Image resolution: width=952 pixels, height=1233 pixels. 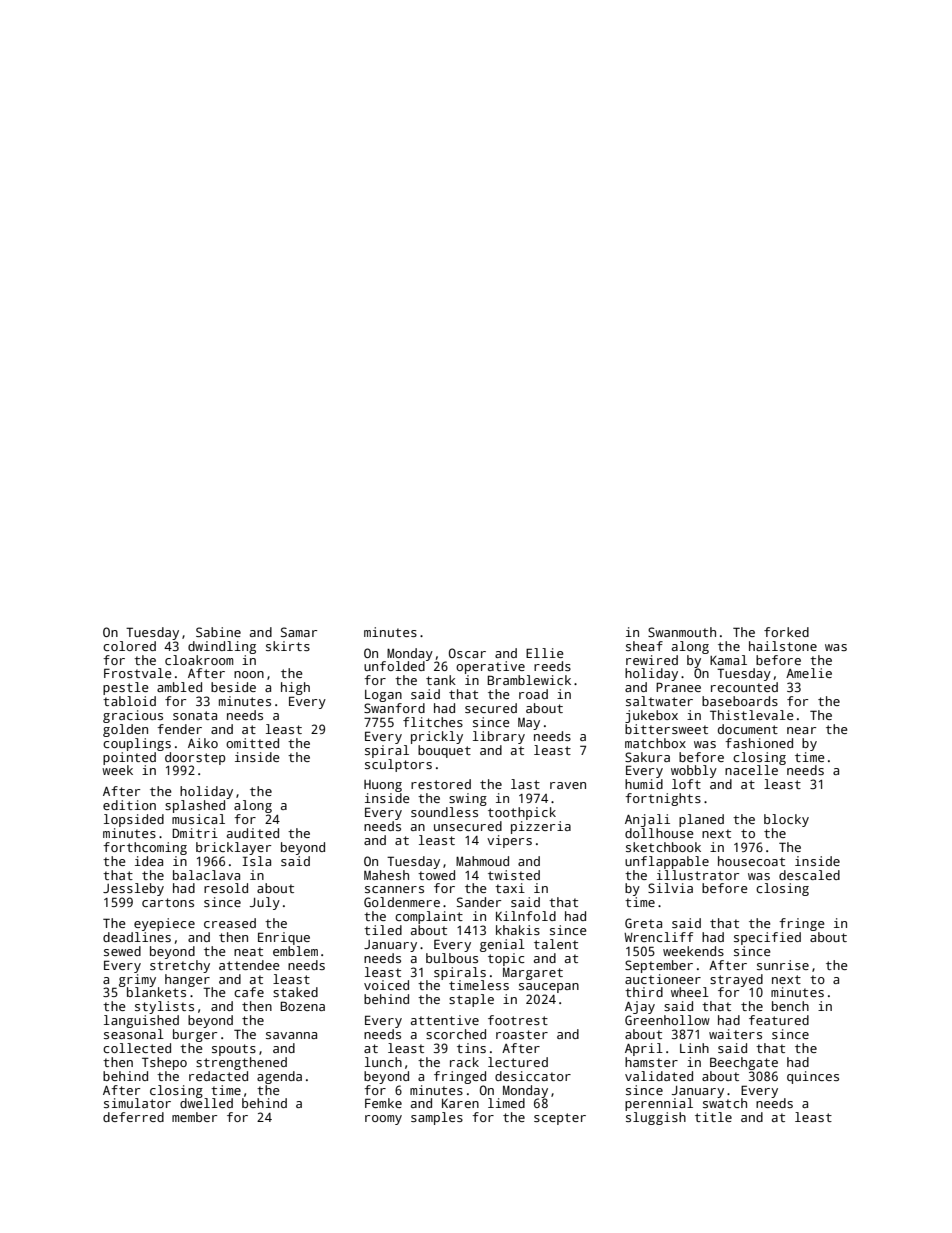 I want to click on splashed, so click(x=195, y=806).
